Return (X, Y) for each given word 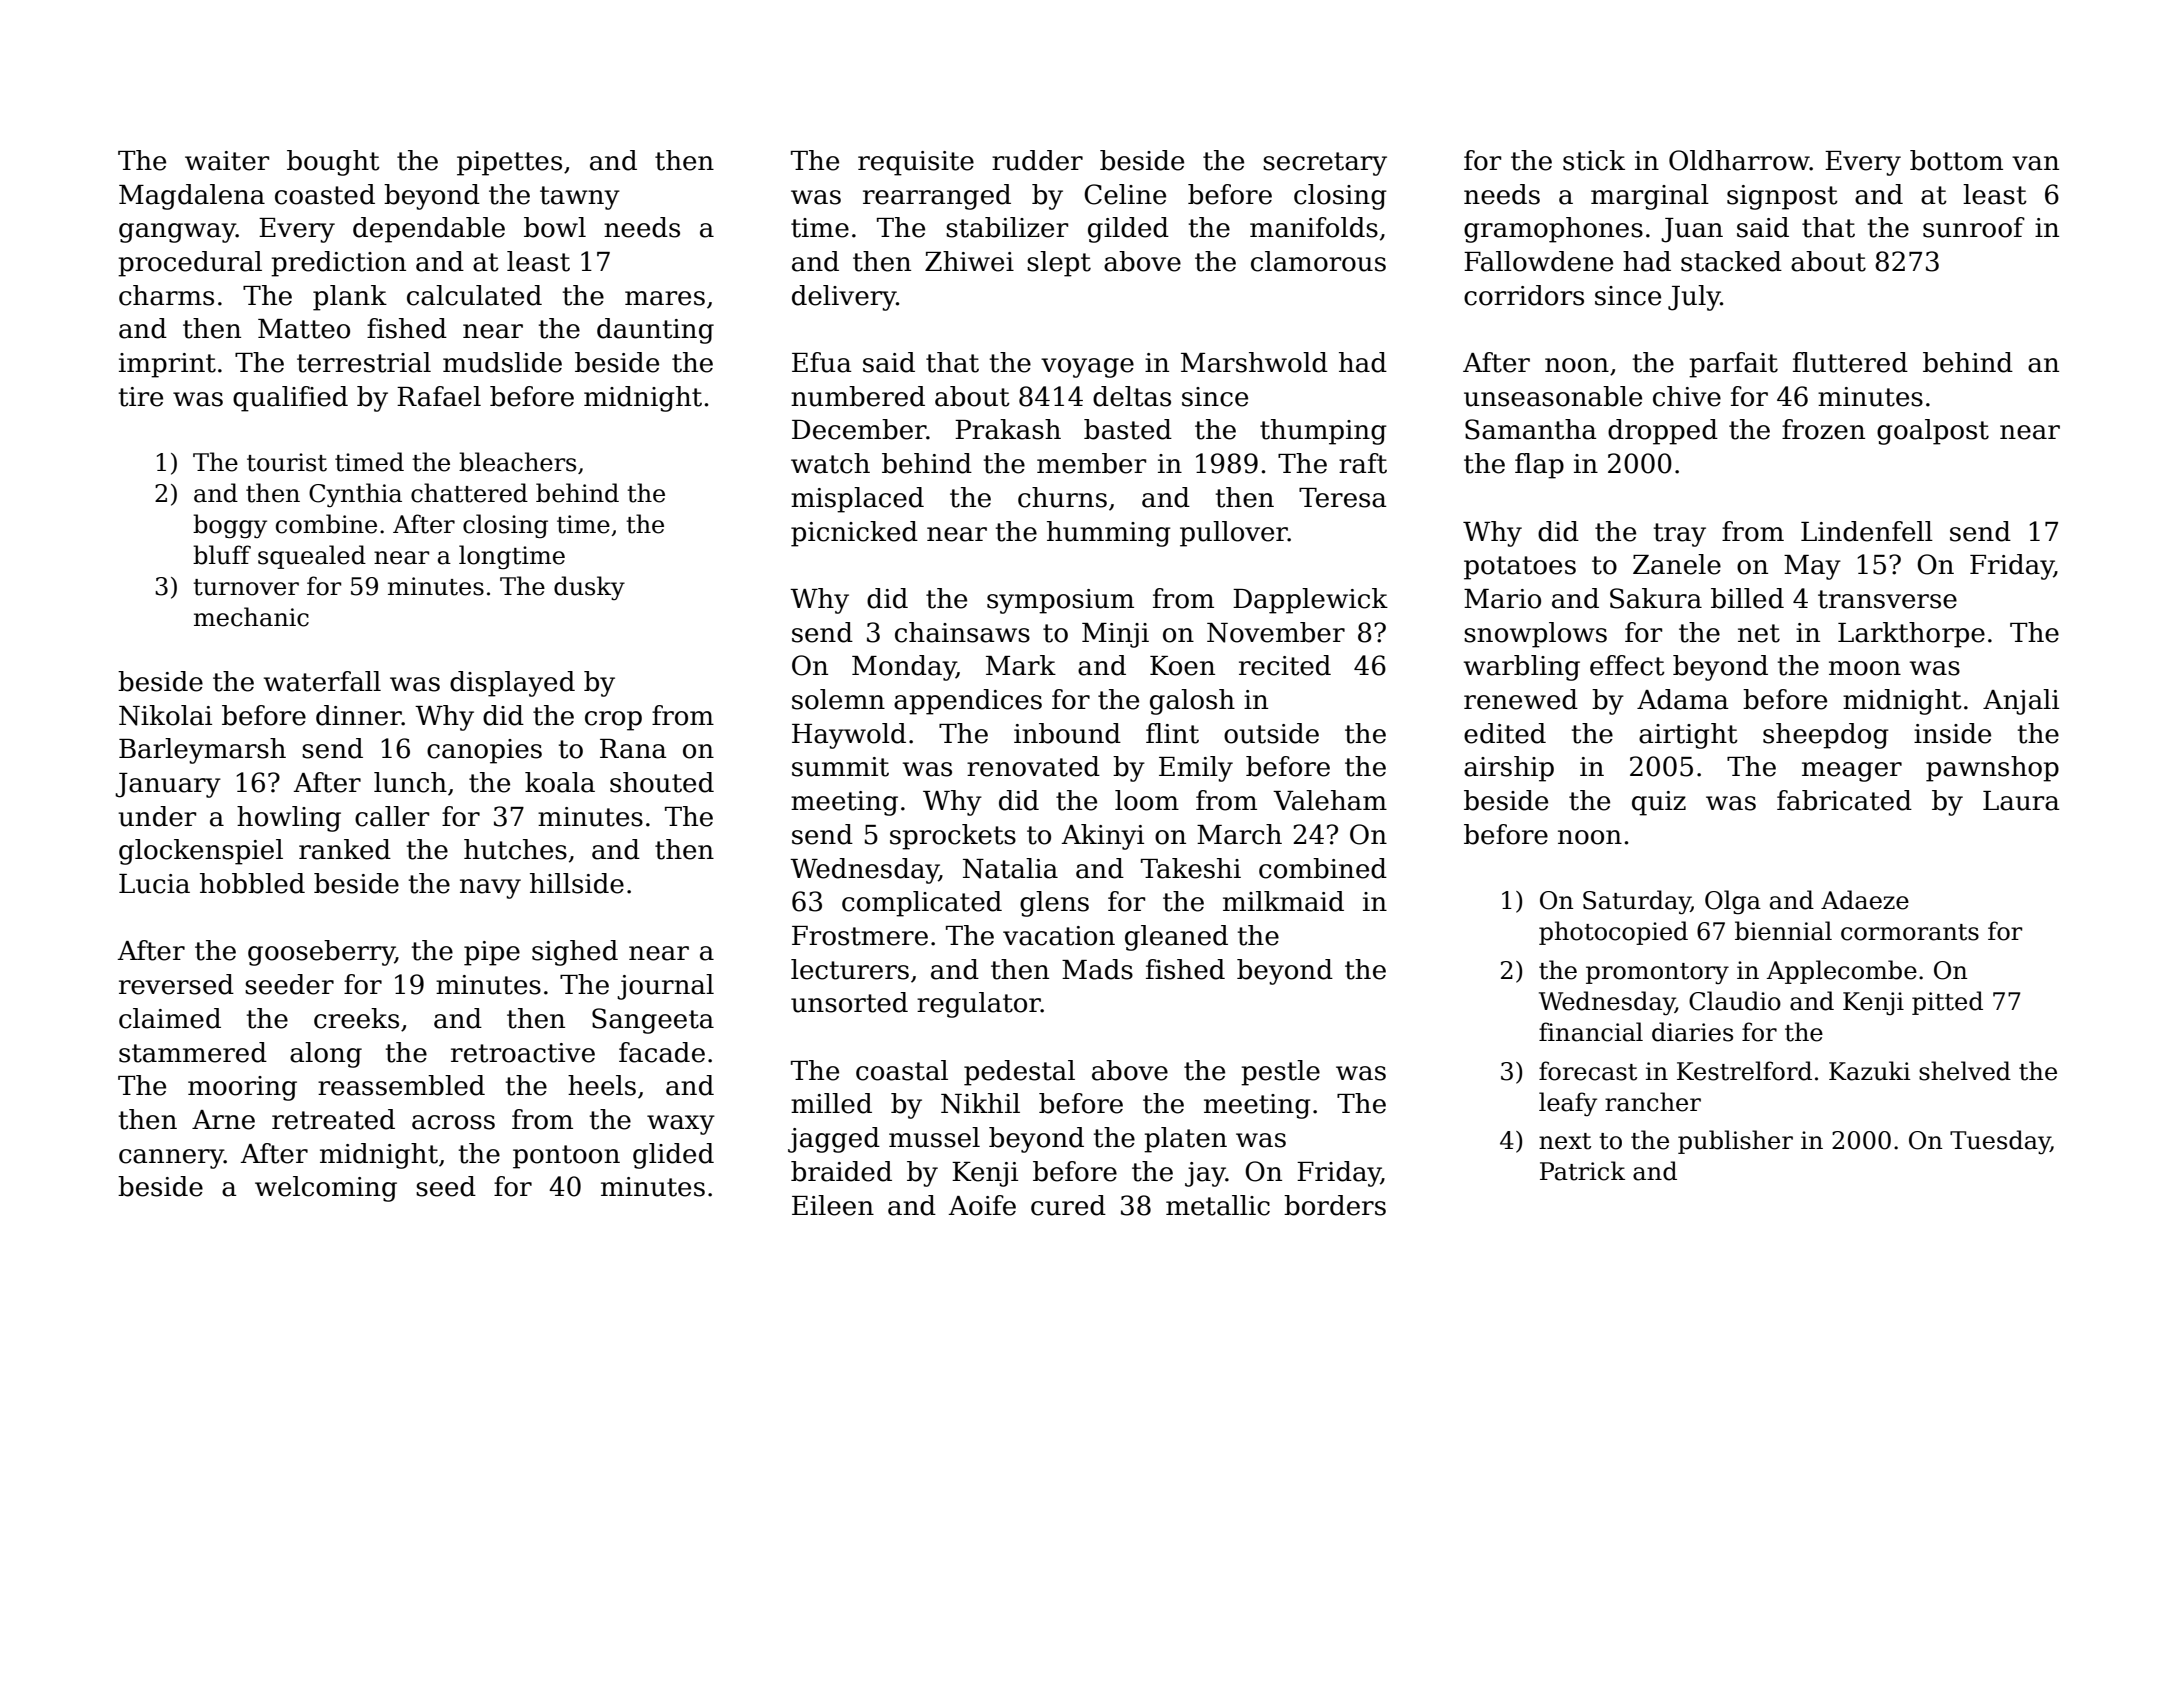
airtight (1688, 736)
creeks (356, 1018)
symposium (1060, 601)
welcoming (326, 1189)
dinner (359, 715)
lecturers (850, 969)
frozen (1823, 429)
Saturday (1637, 902)
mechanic (251, 617)
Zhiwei (969, 261)
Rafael (439, 396)
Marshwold (1254, 362)
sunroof (1974, 227)
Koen (1182, 666)
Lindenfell (1867, 531)
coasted (325, 194)
